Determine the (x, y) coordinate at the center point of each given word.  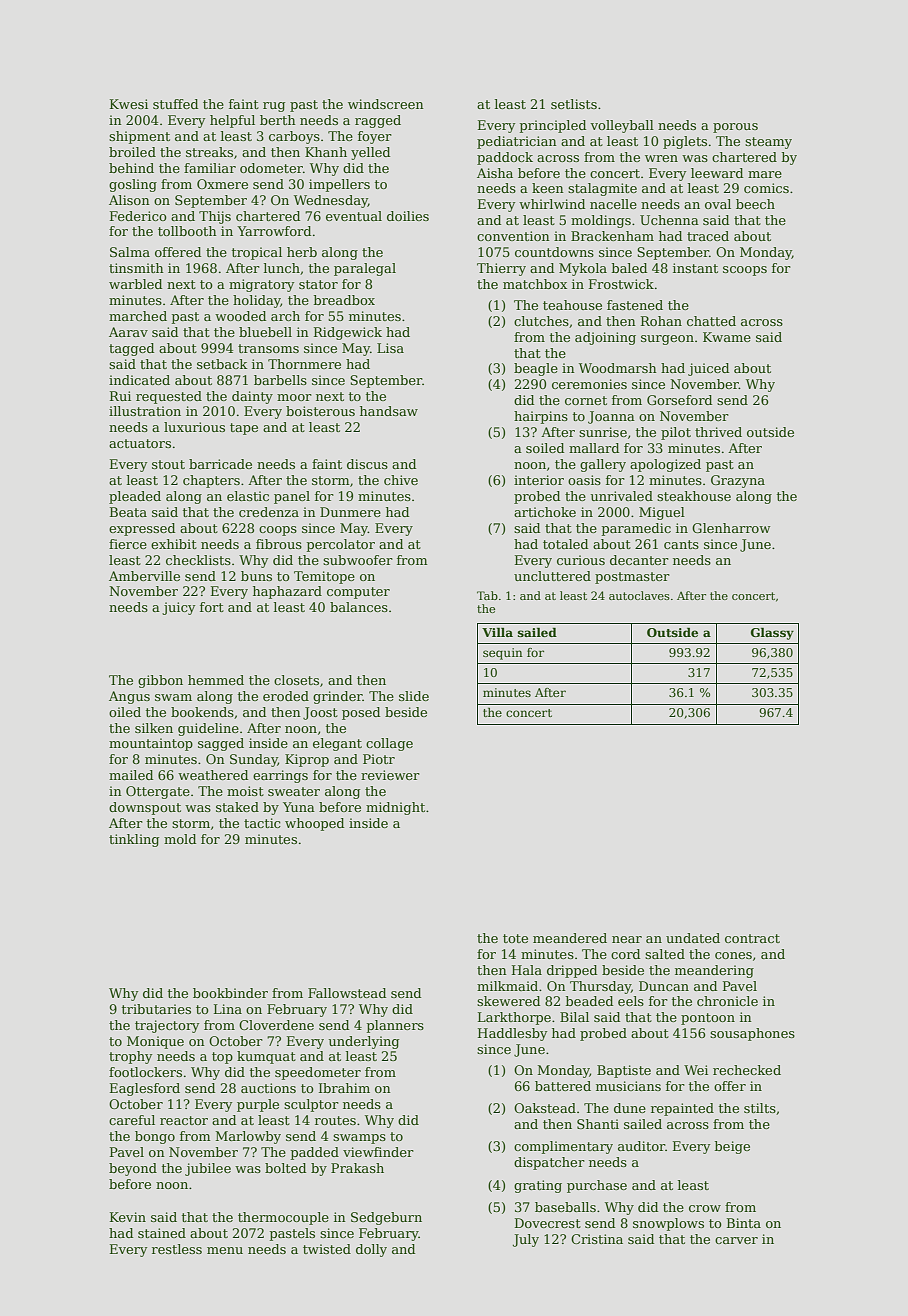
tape (244, 429)
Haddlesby (512, 1034)
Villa (497, 632)
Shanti (598, 1124)
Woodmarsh (618, 368)
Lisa (390, 348)
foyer (375, 137)
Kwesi (129, 104)
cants (681, 544)
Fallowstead (347, 993)
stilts (760, 1108)
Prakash (357, 1168)
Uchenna (669, 220)
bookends (202, 712)
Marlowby (248, 1137)
